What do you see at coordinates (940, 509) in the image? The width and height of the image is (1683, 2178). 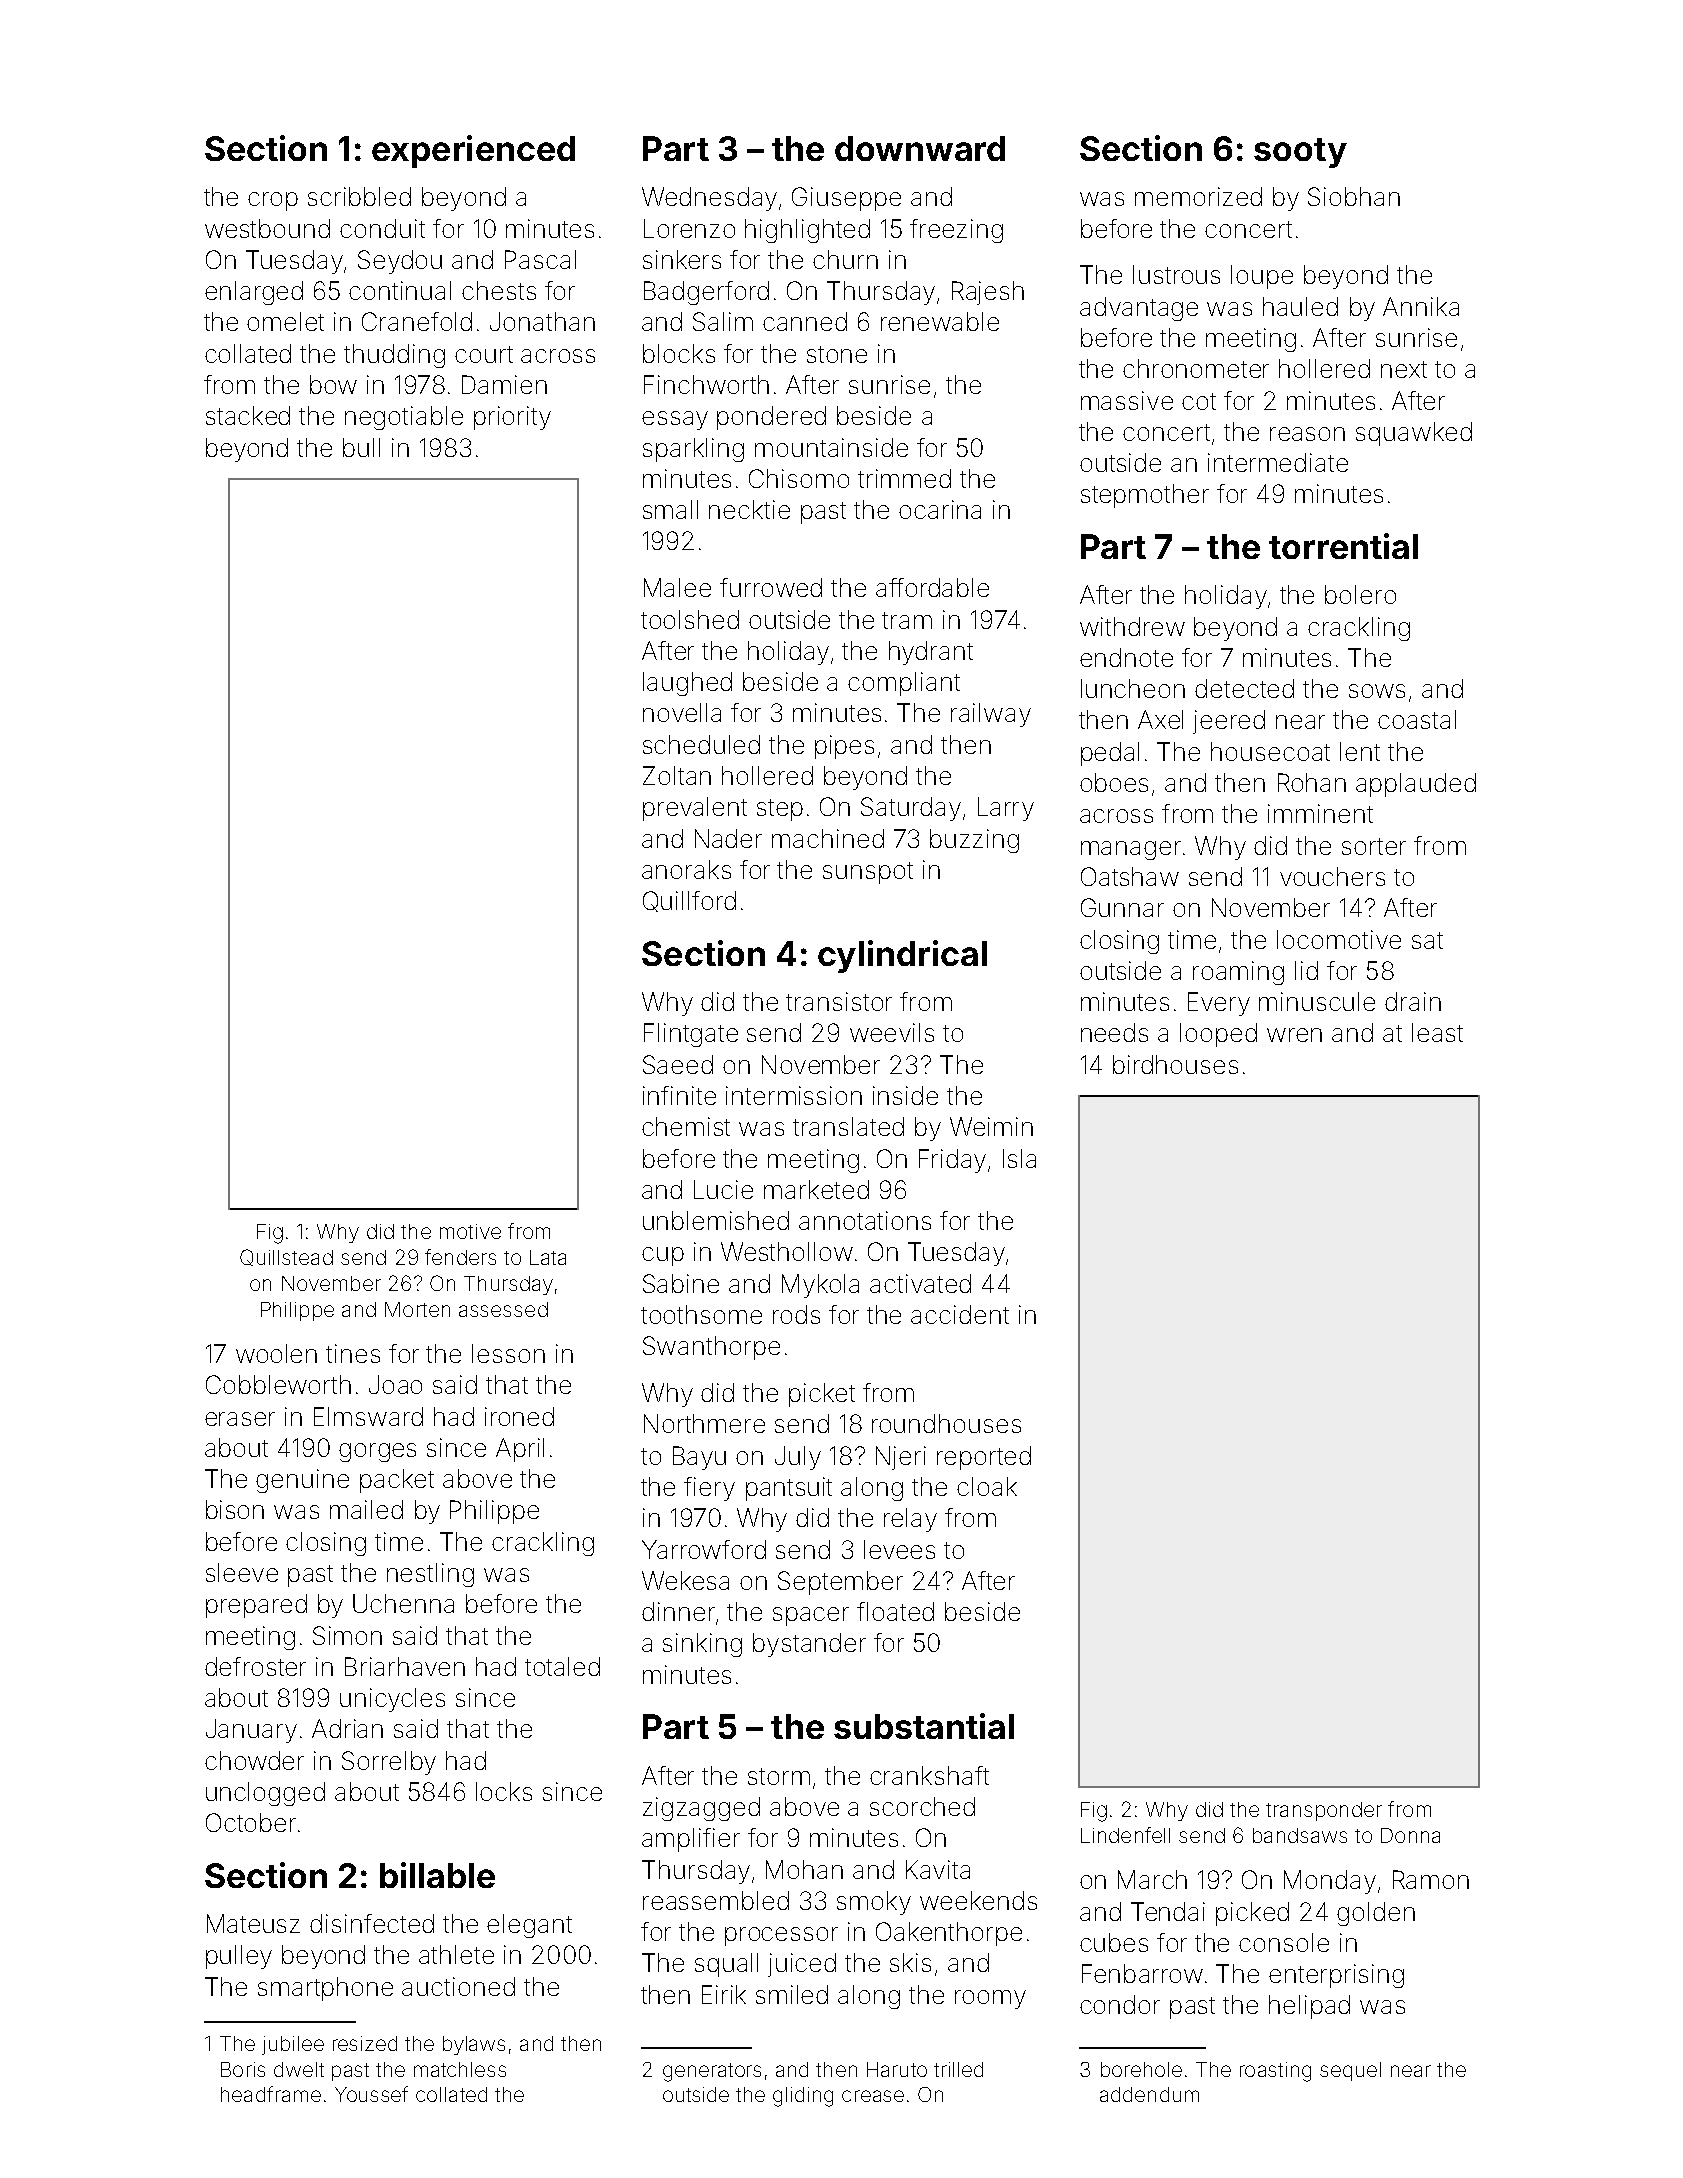 I see `ocarina` at bounding box center [940, 509].
